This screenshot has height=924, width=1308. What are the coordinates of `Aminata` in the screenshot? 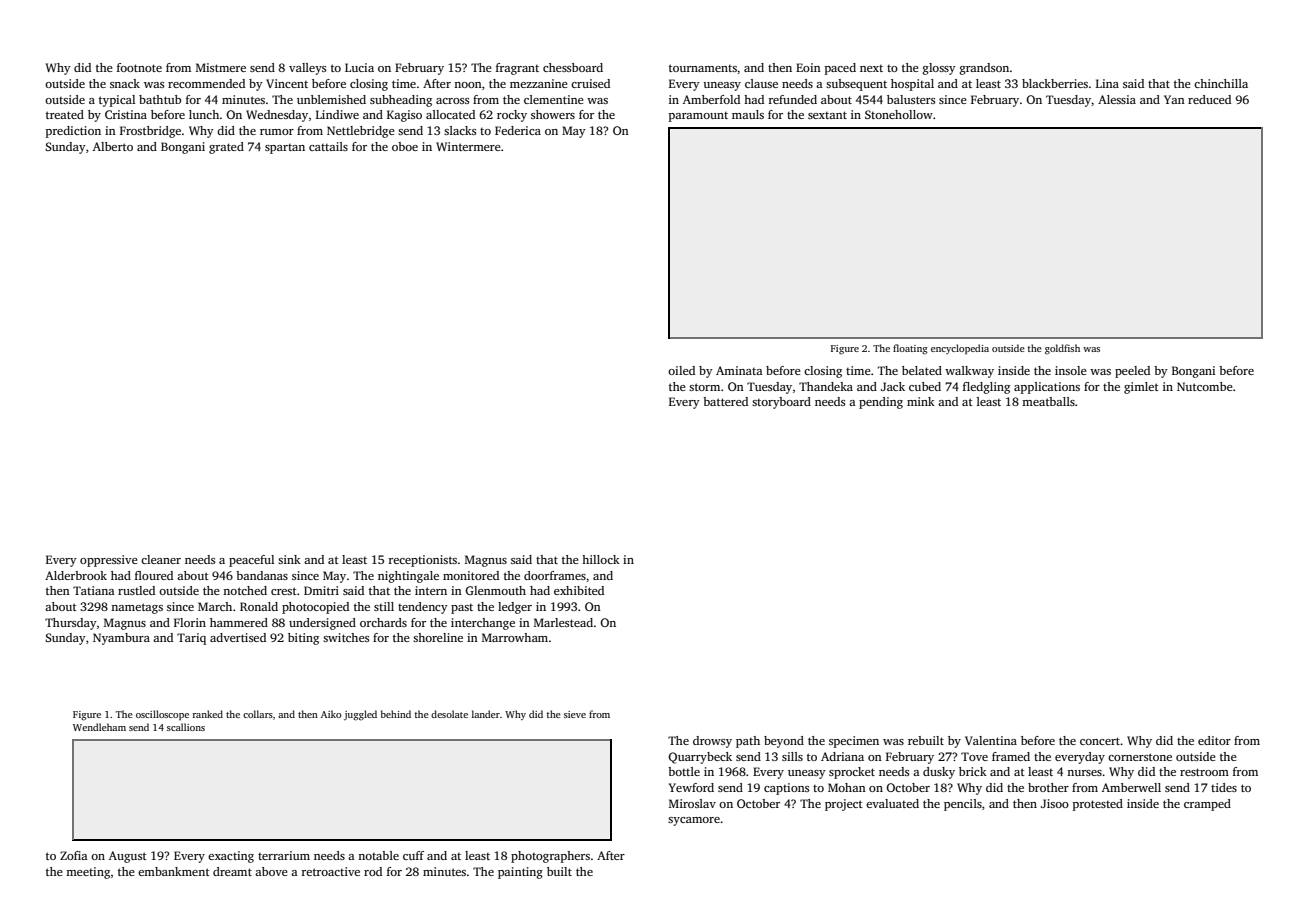 It's located at (739, 370).
